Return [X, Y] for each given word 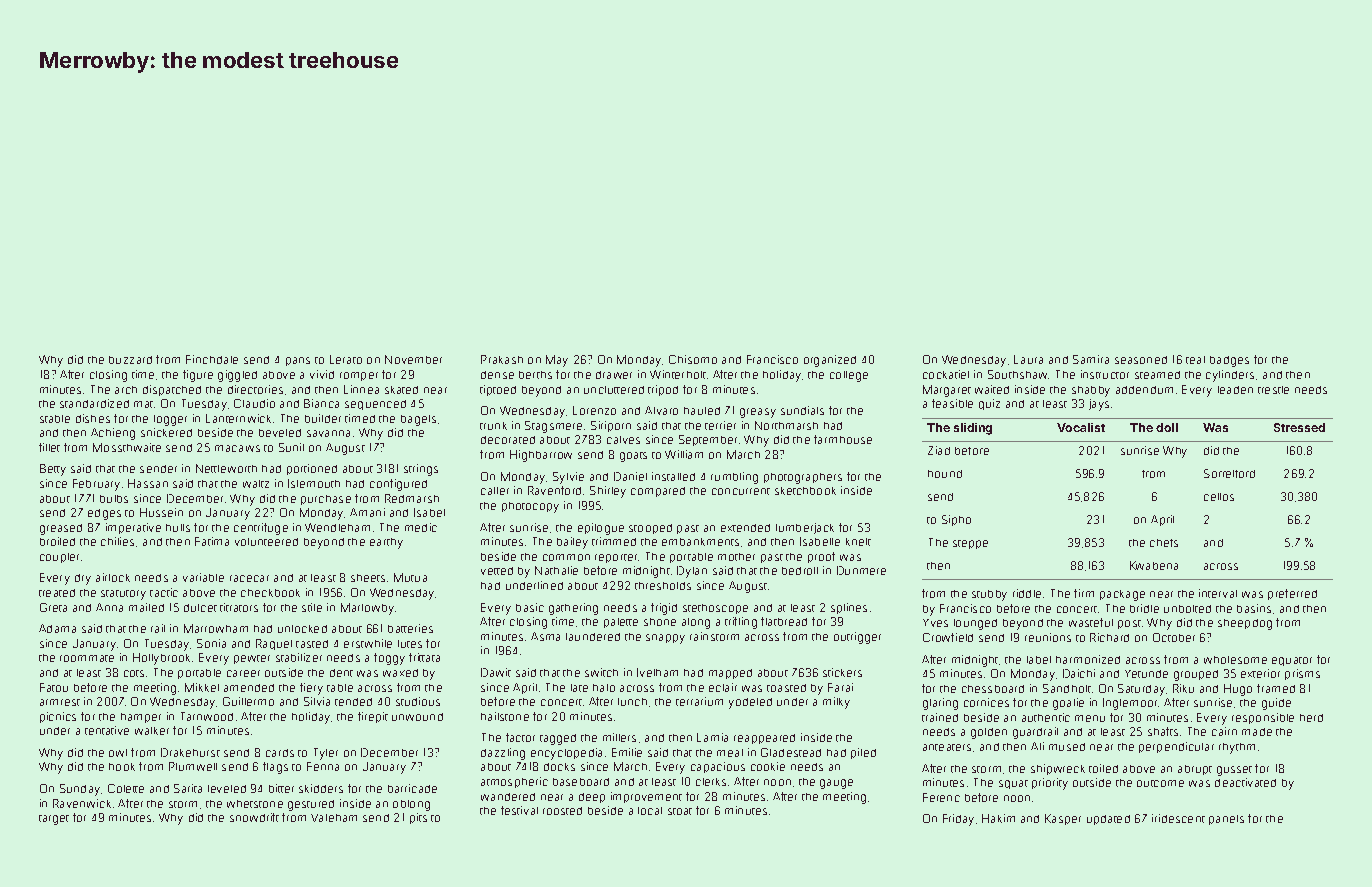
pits [418, 818]
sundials [802, 410]
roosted [562, 811]
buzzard [130, 360]
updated [1108, 820]
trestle [1273, 390]
